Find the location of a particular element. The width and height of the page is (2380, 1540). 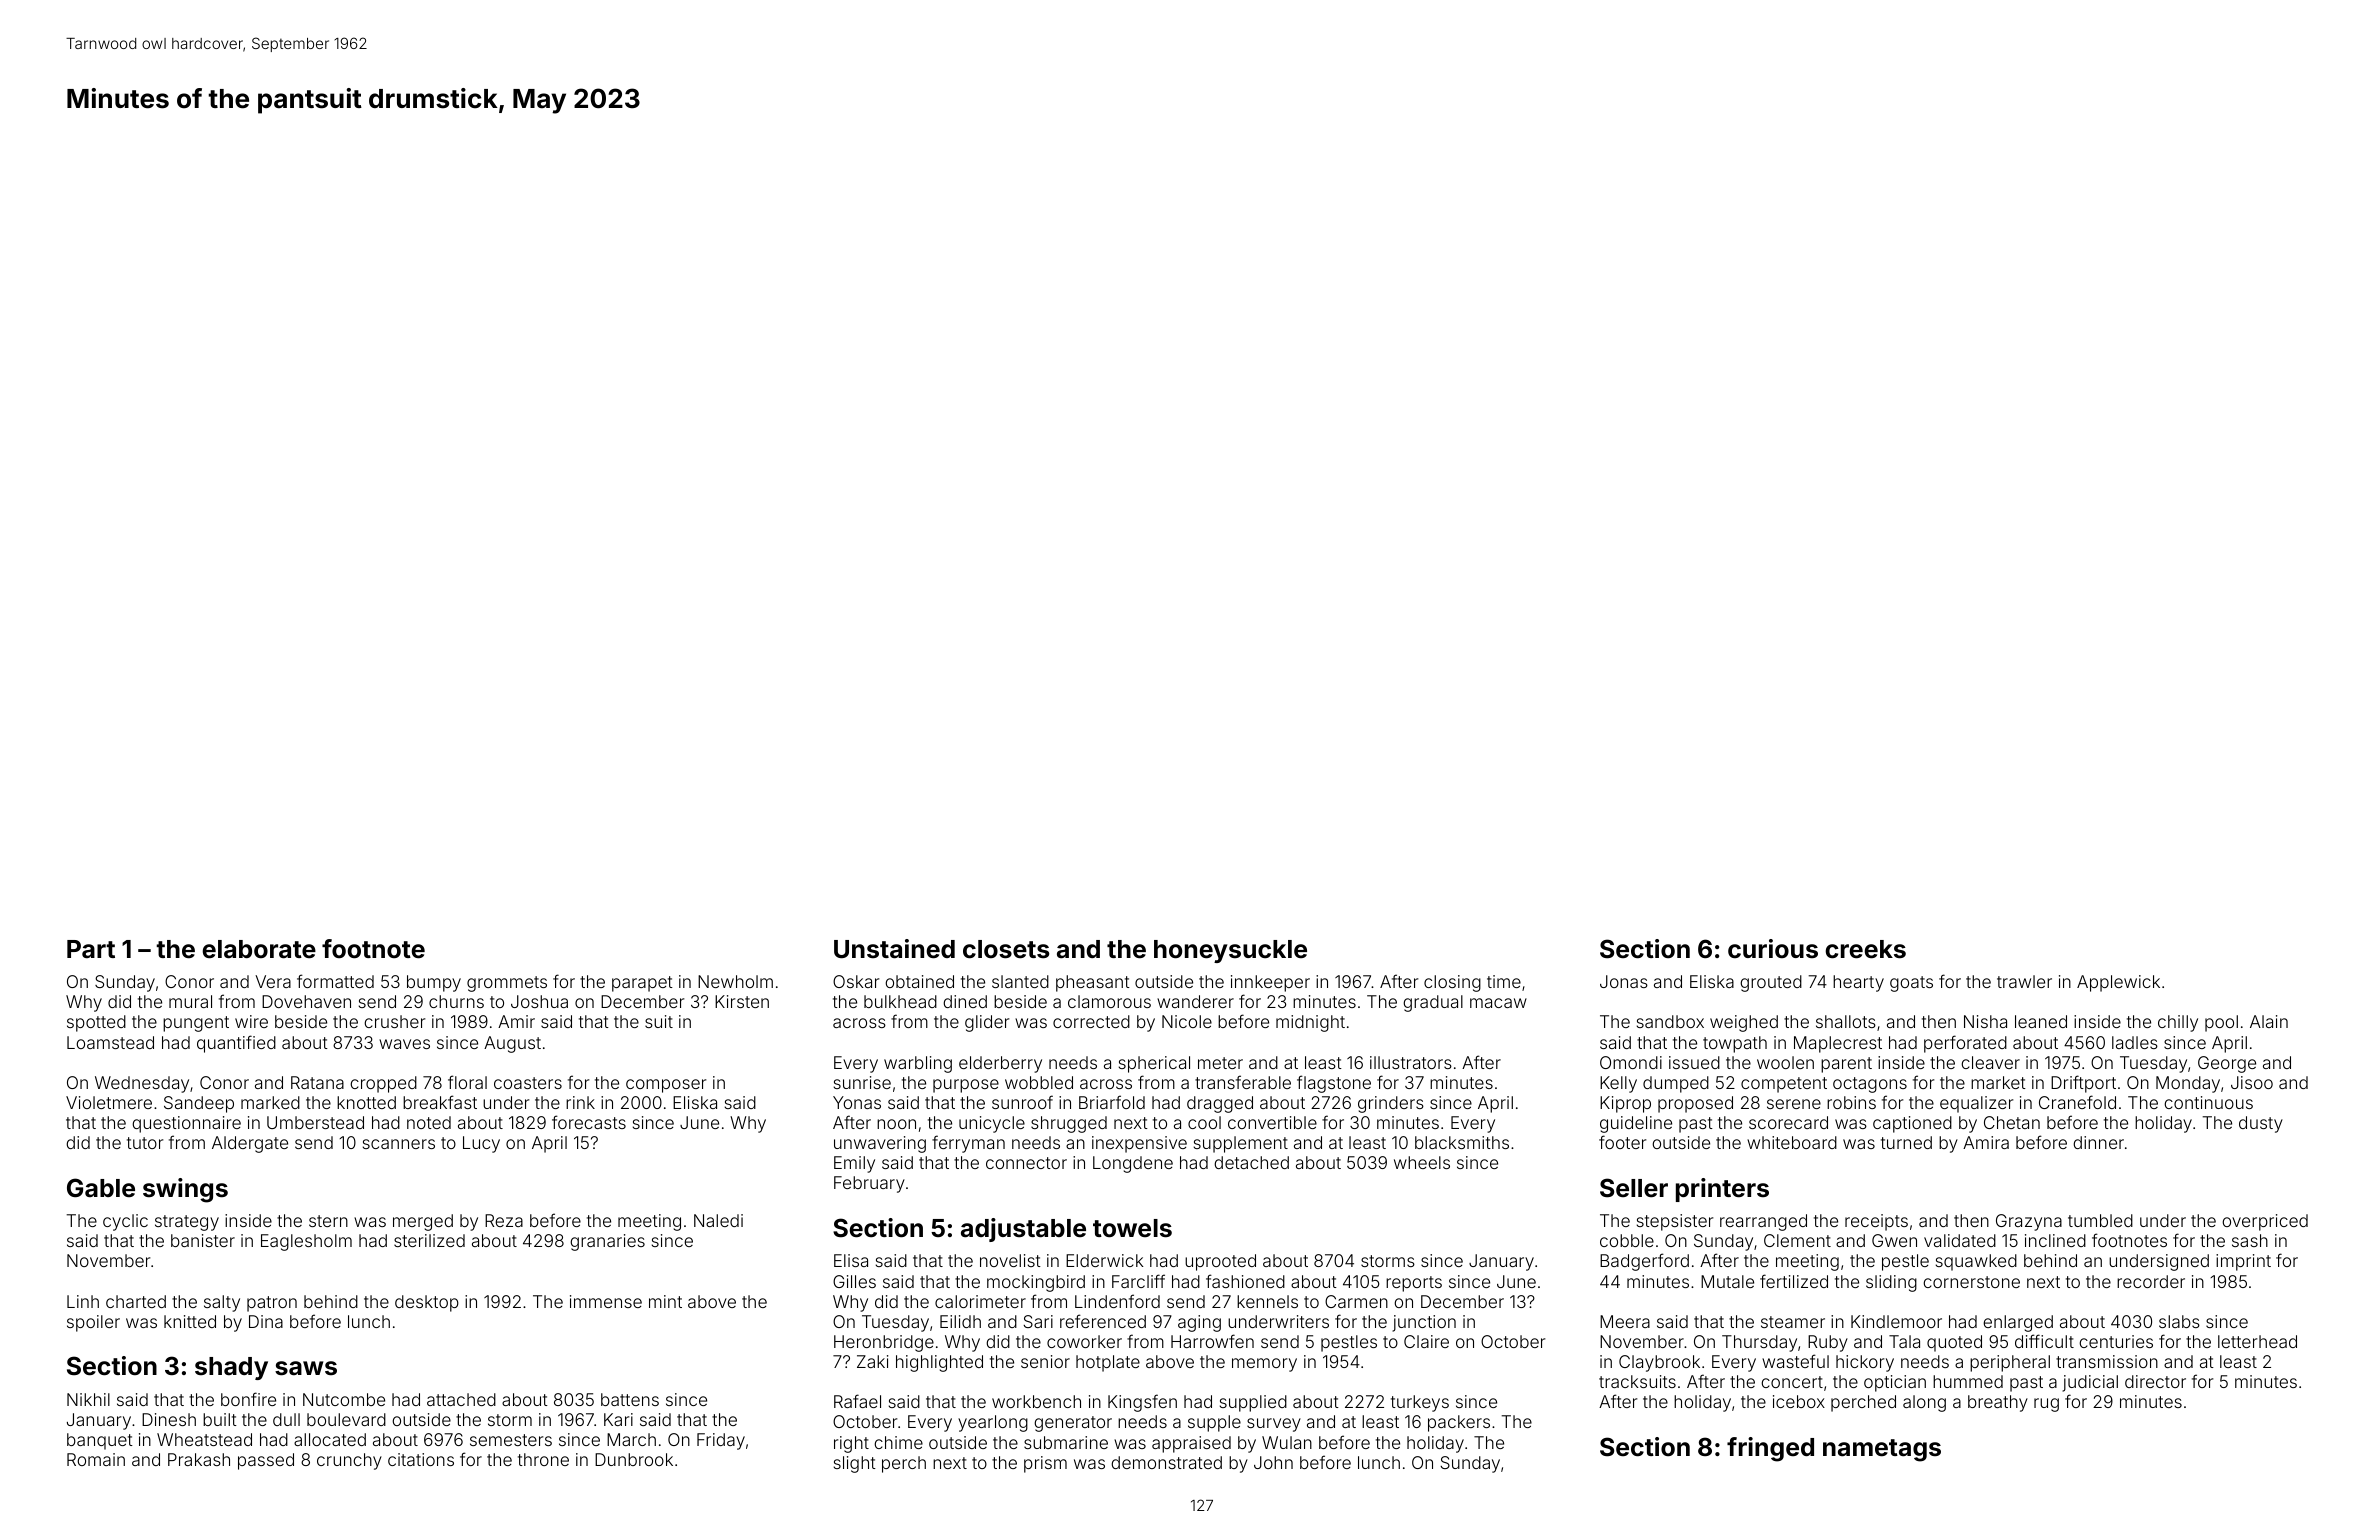

Lucy is located at coordinates (481, 1144).
